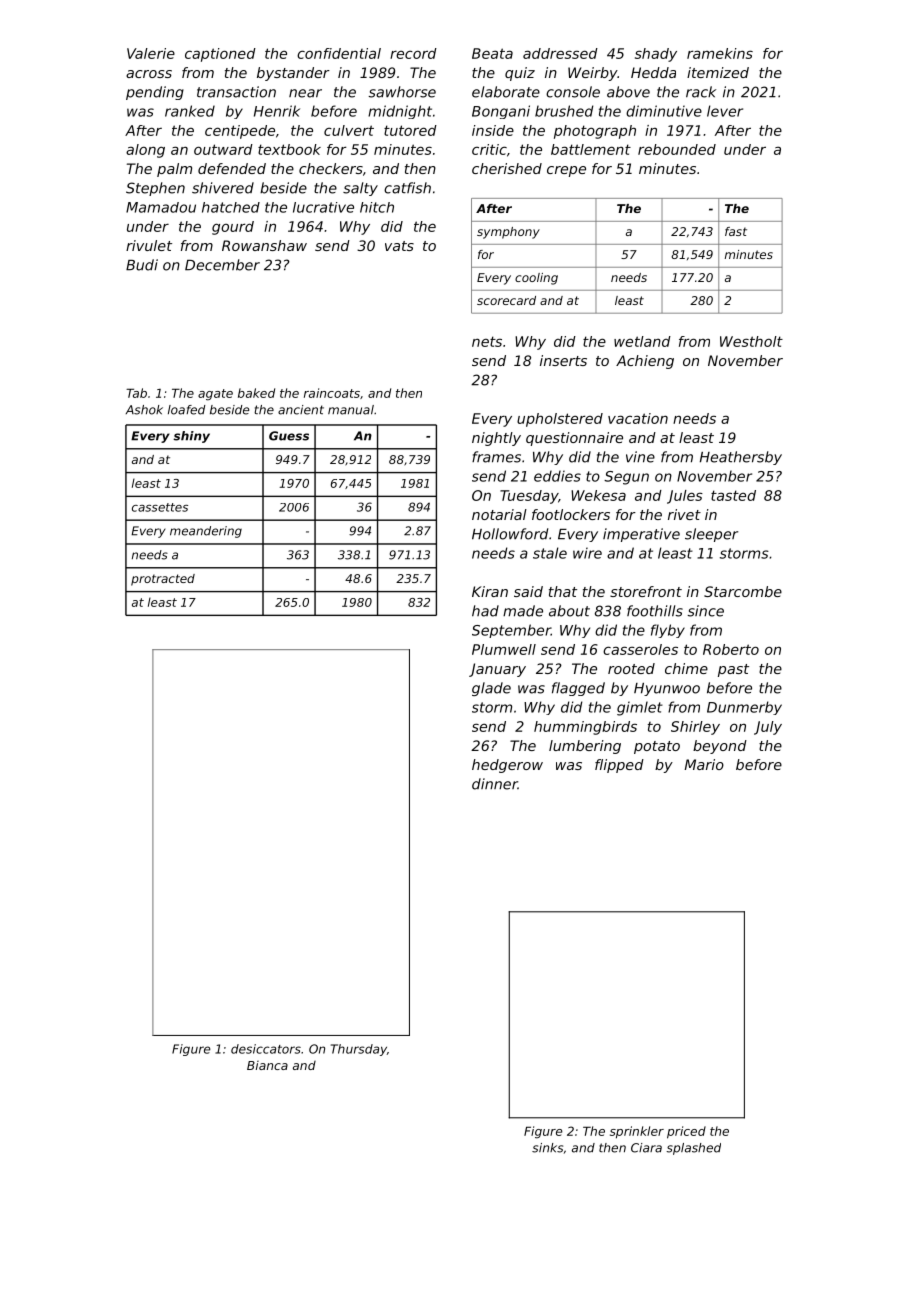  What do you see at coordinates (686, 1132) in the image?
I see `priced` at bounding box center [686, 1132].
